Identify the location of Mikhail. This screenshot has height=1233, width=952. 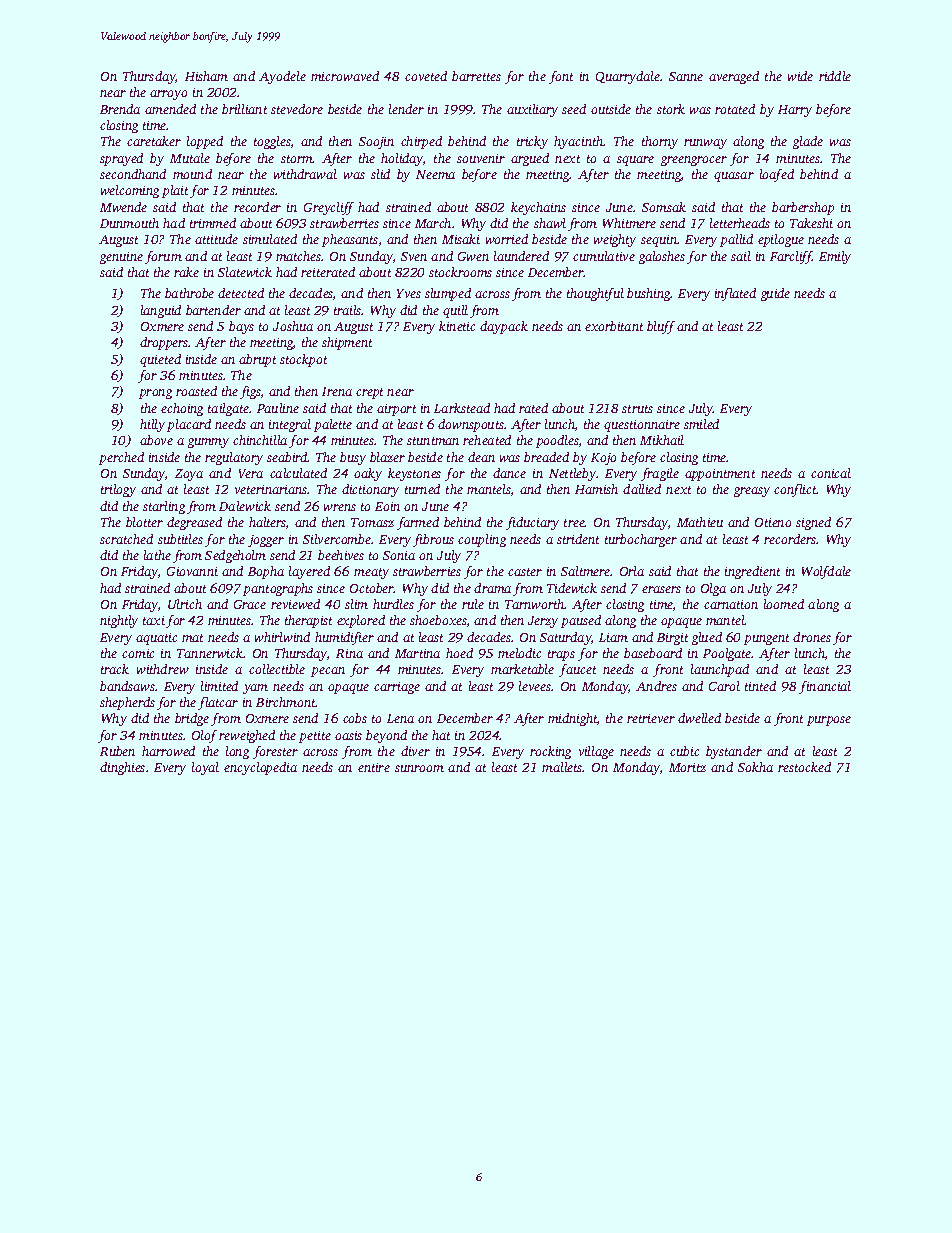
(662, 440).
